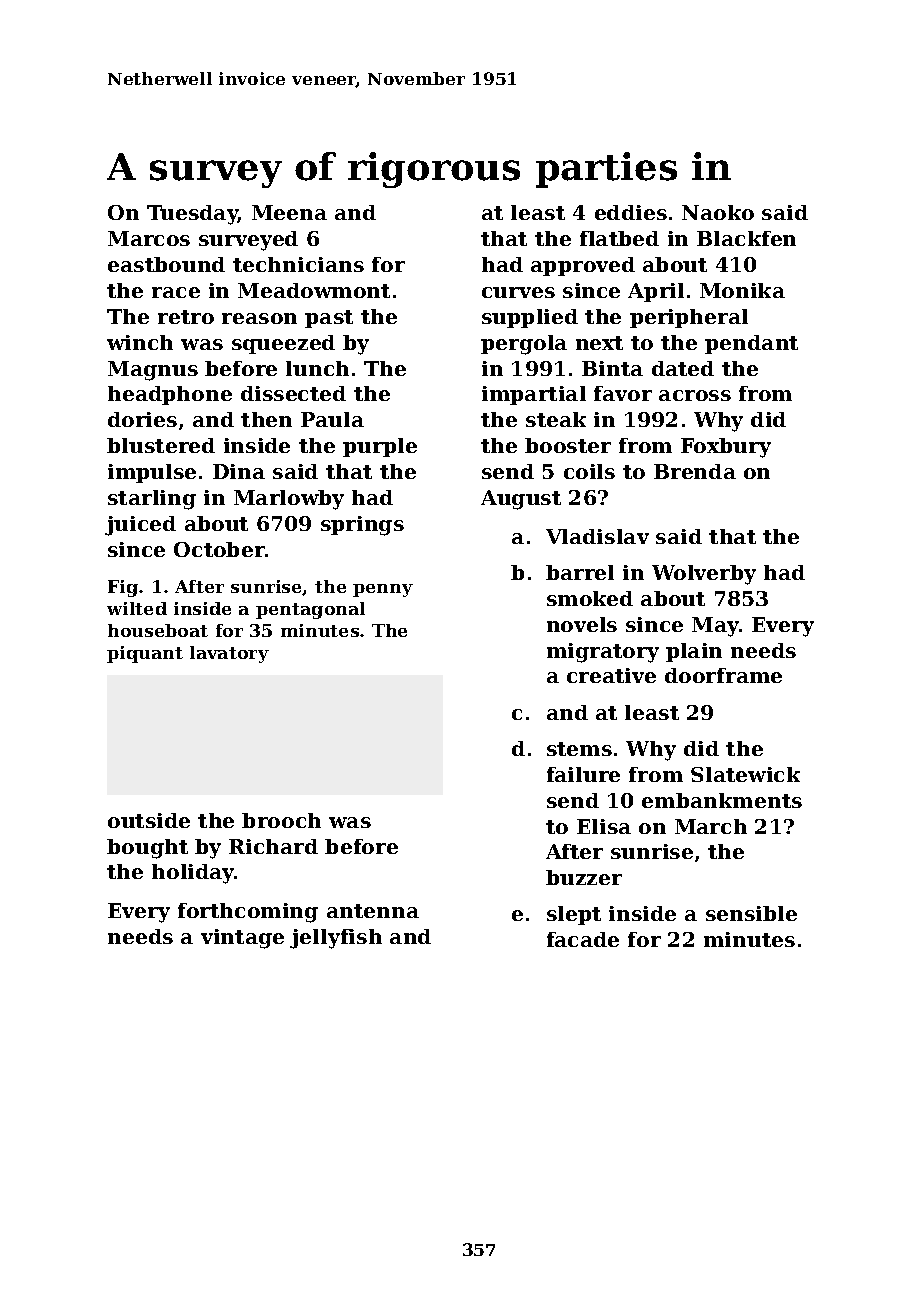  Describe the element at coordinates (631, 212) in the screenshot. I see `eddies` at that location.
